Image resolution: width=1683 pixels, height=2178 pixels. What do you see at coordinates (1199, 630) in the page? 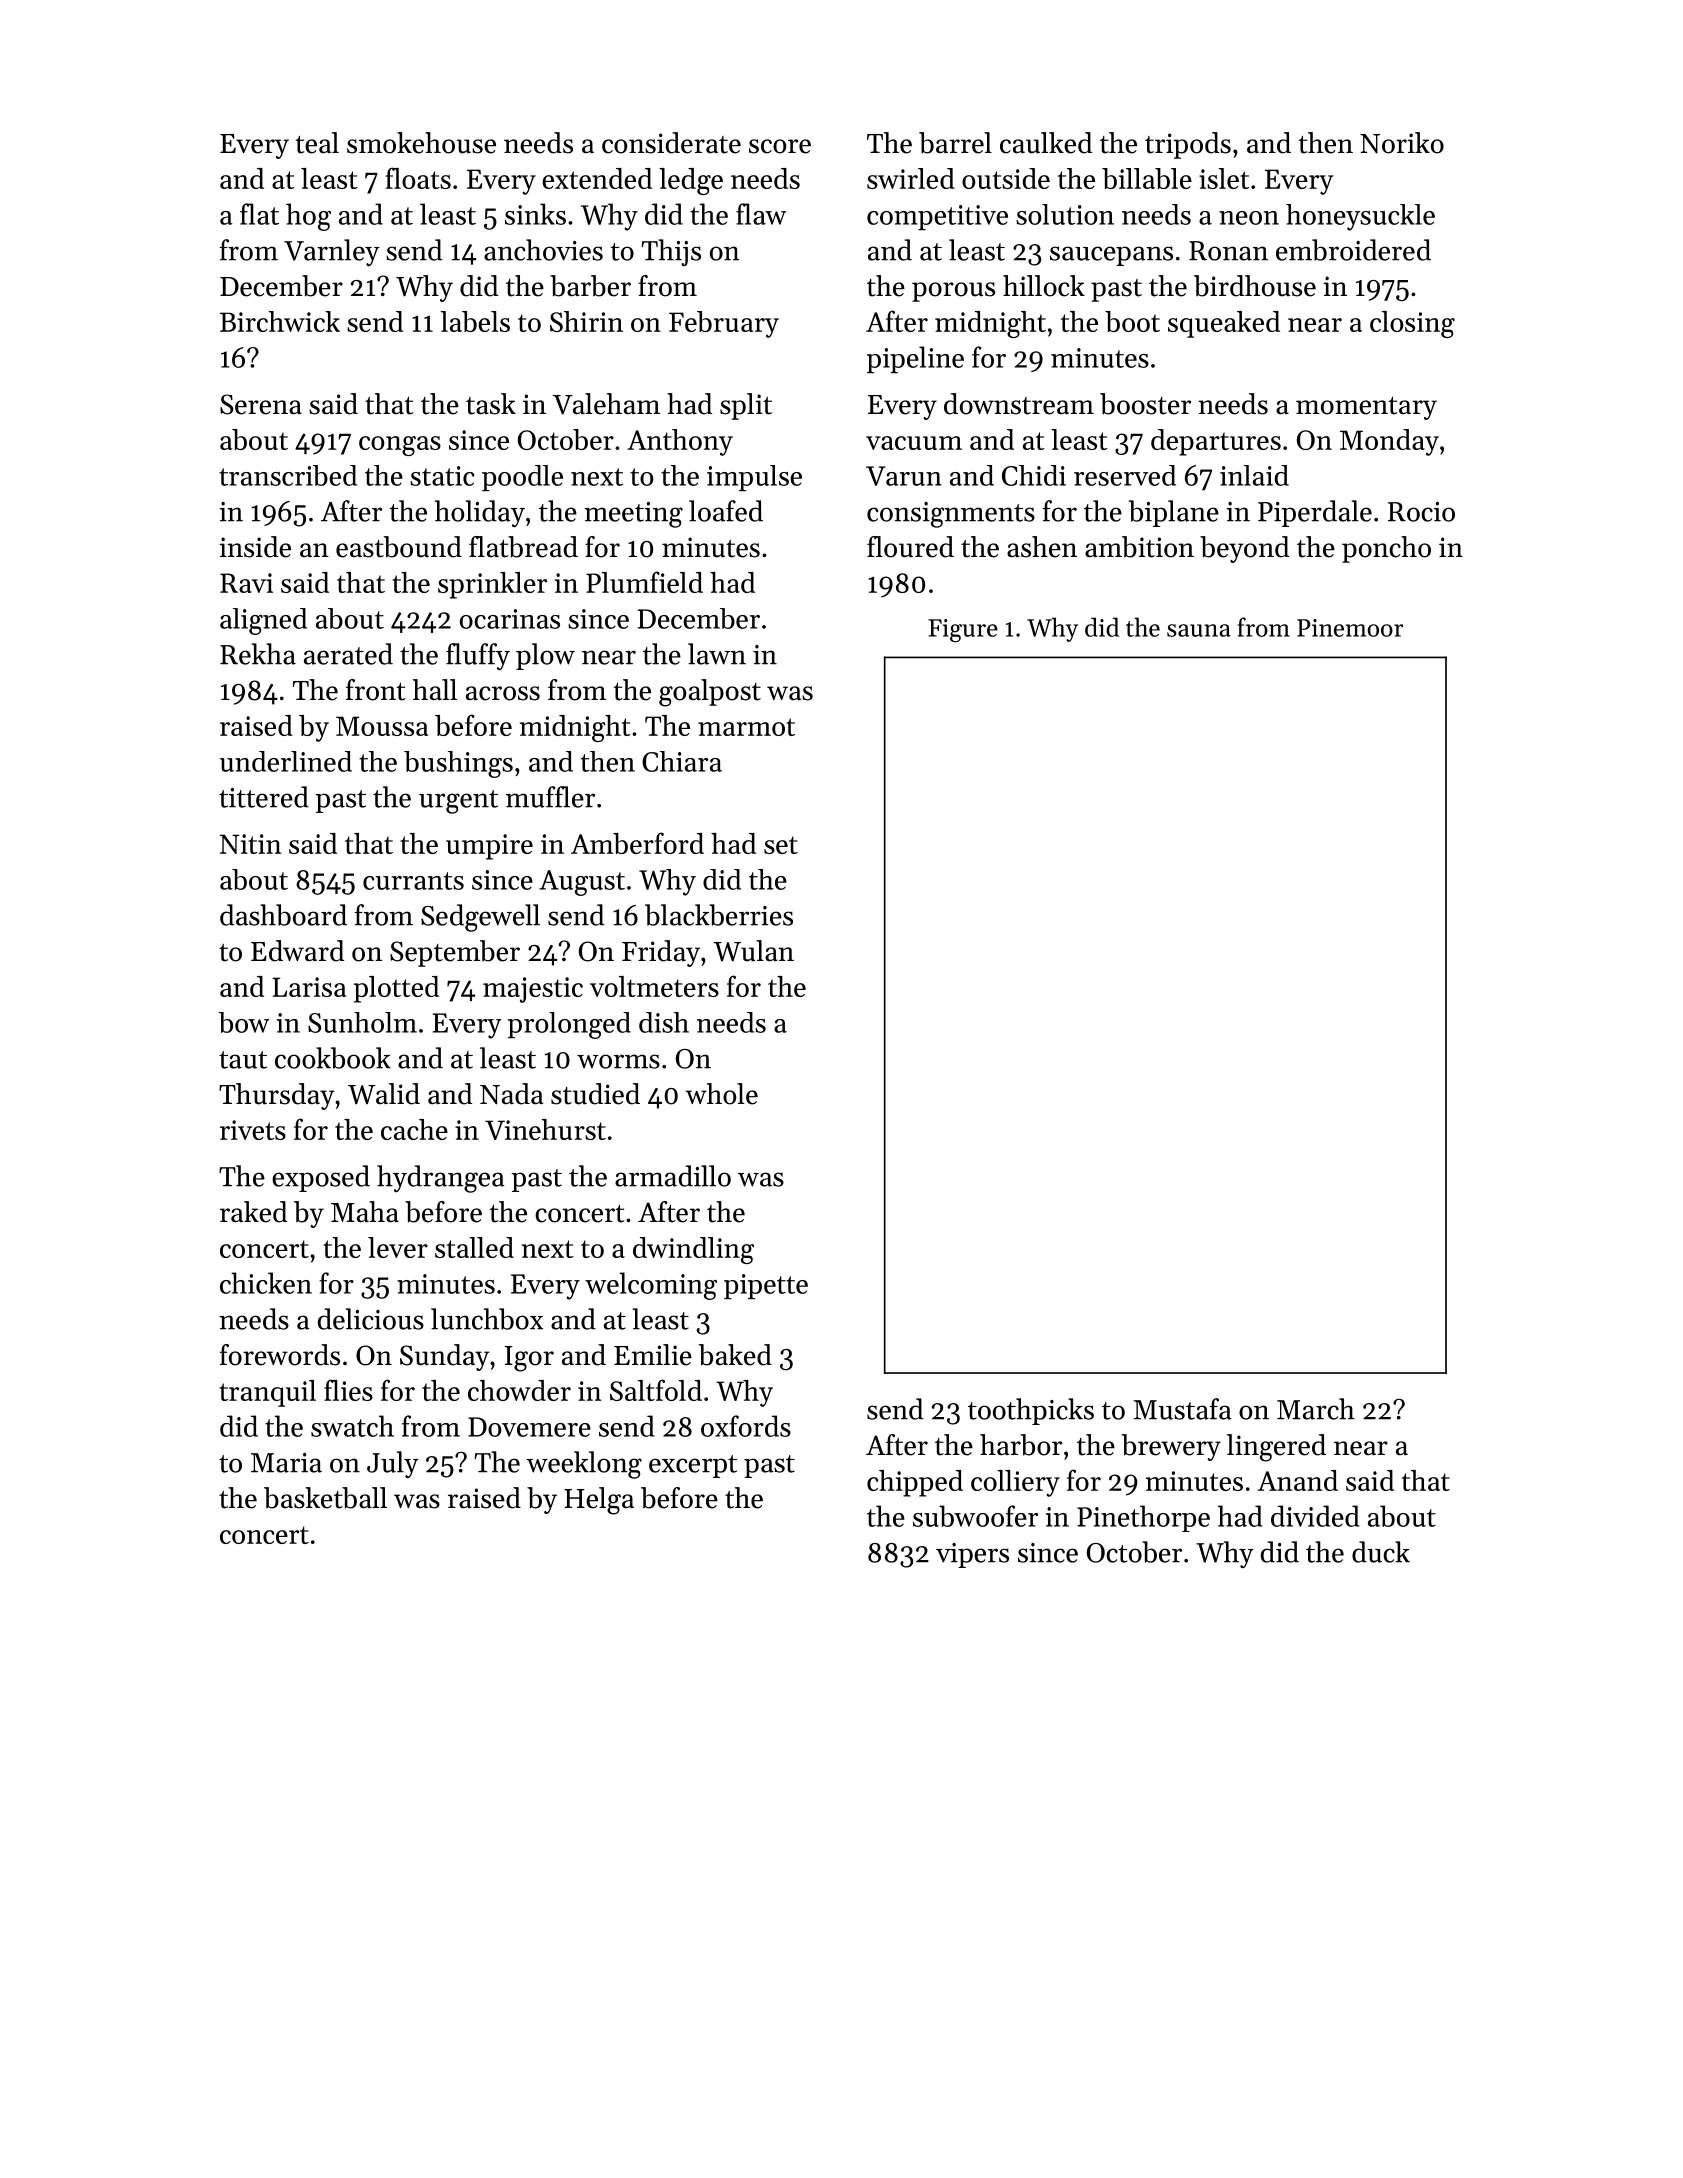
I see `sauna` at bounding box center [1199, 630].
